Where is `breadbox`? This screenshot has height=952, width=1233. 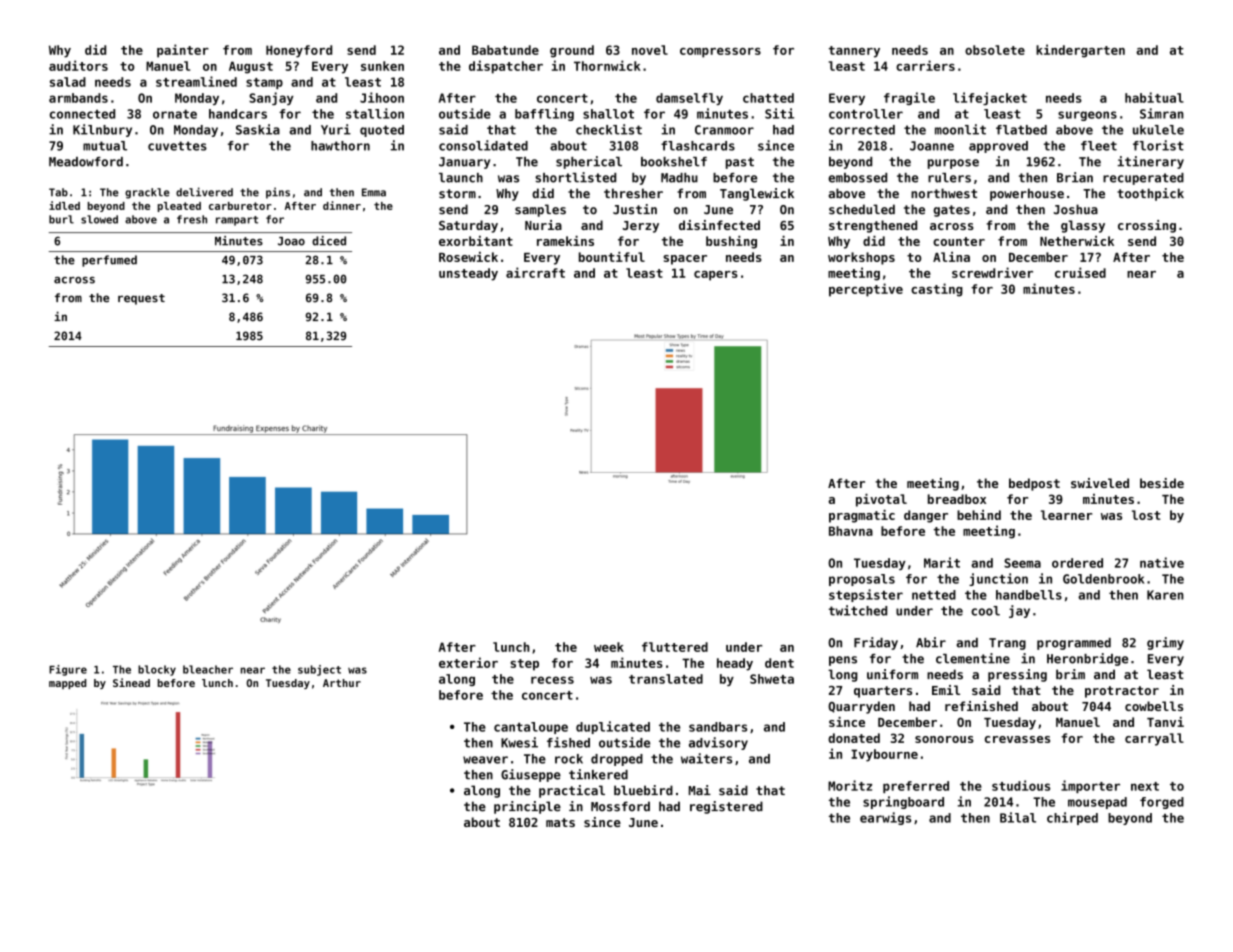
breadbox is located at coordinates (957, 499).
